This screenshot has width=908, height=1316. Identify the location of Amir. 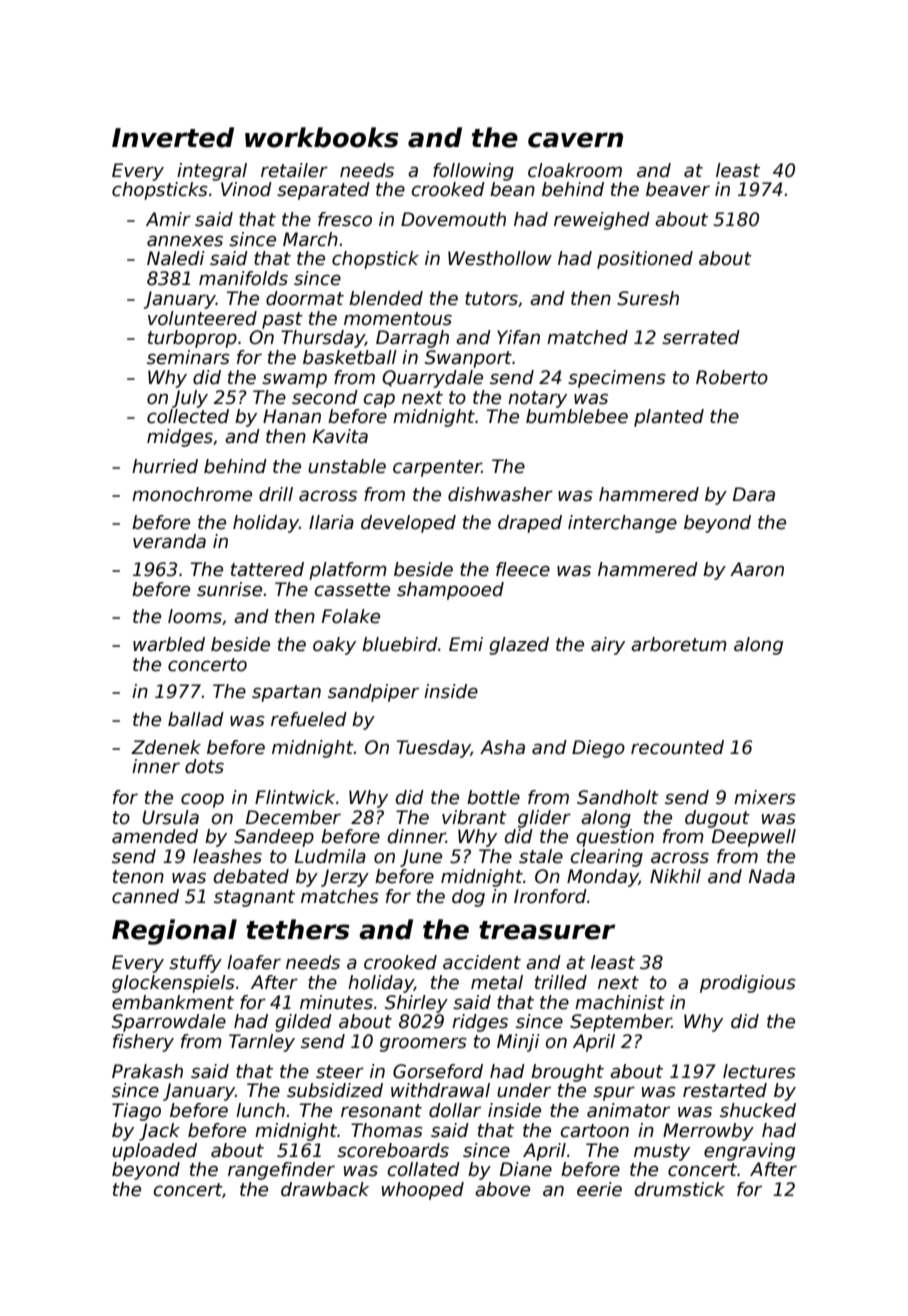
(168, 219).
